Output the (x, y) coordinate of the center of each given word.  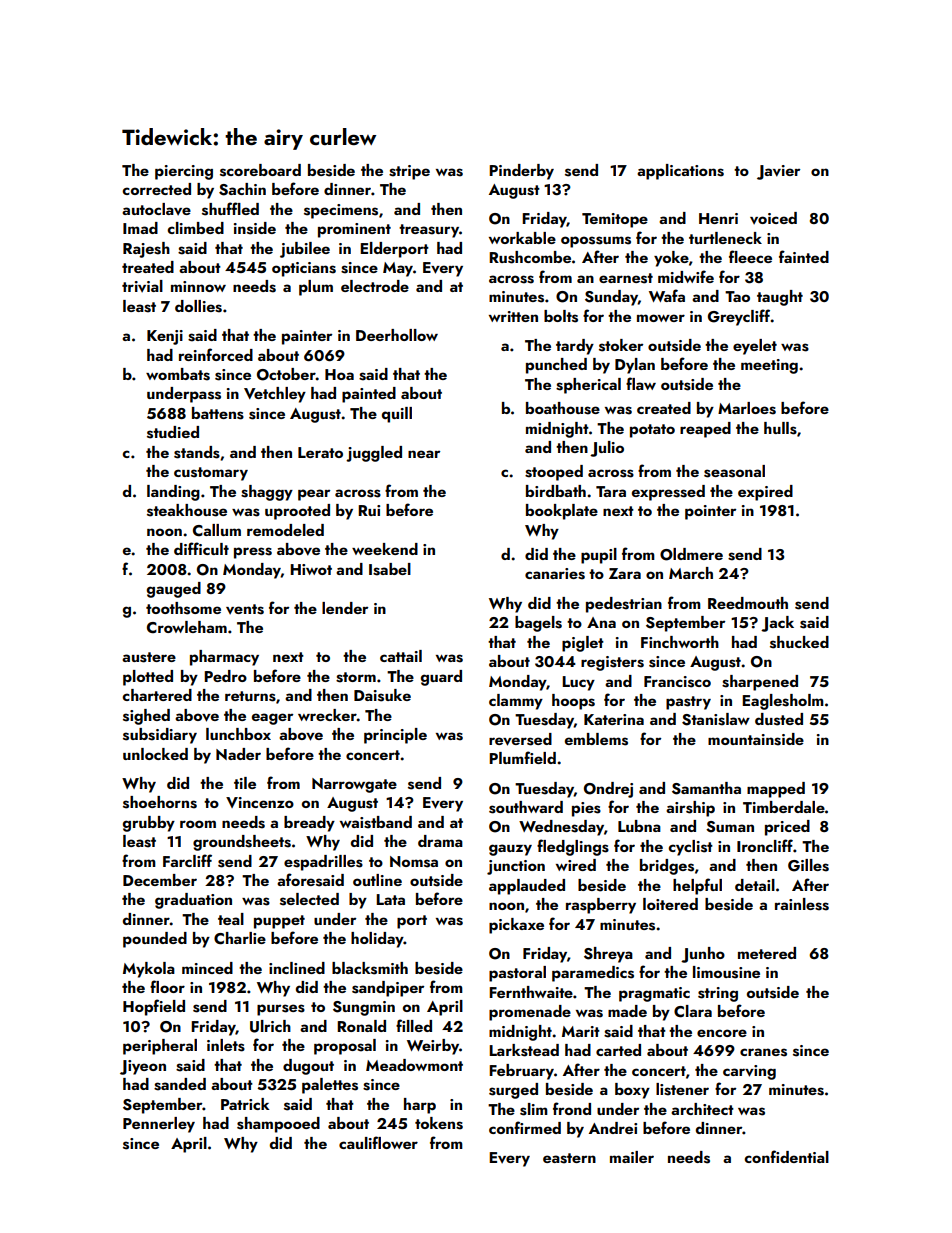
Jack (777, 624)
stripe (409, 172)
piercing (184, 172)
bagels (538, 624)
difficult (201, 548)
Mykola (149, 970)
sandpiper (388, 989)
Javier (778, 172)
